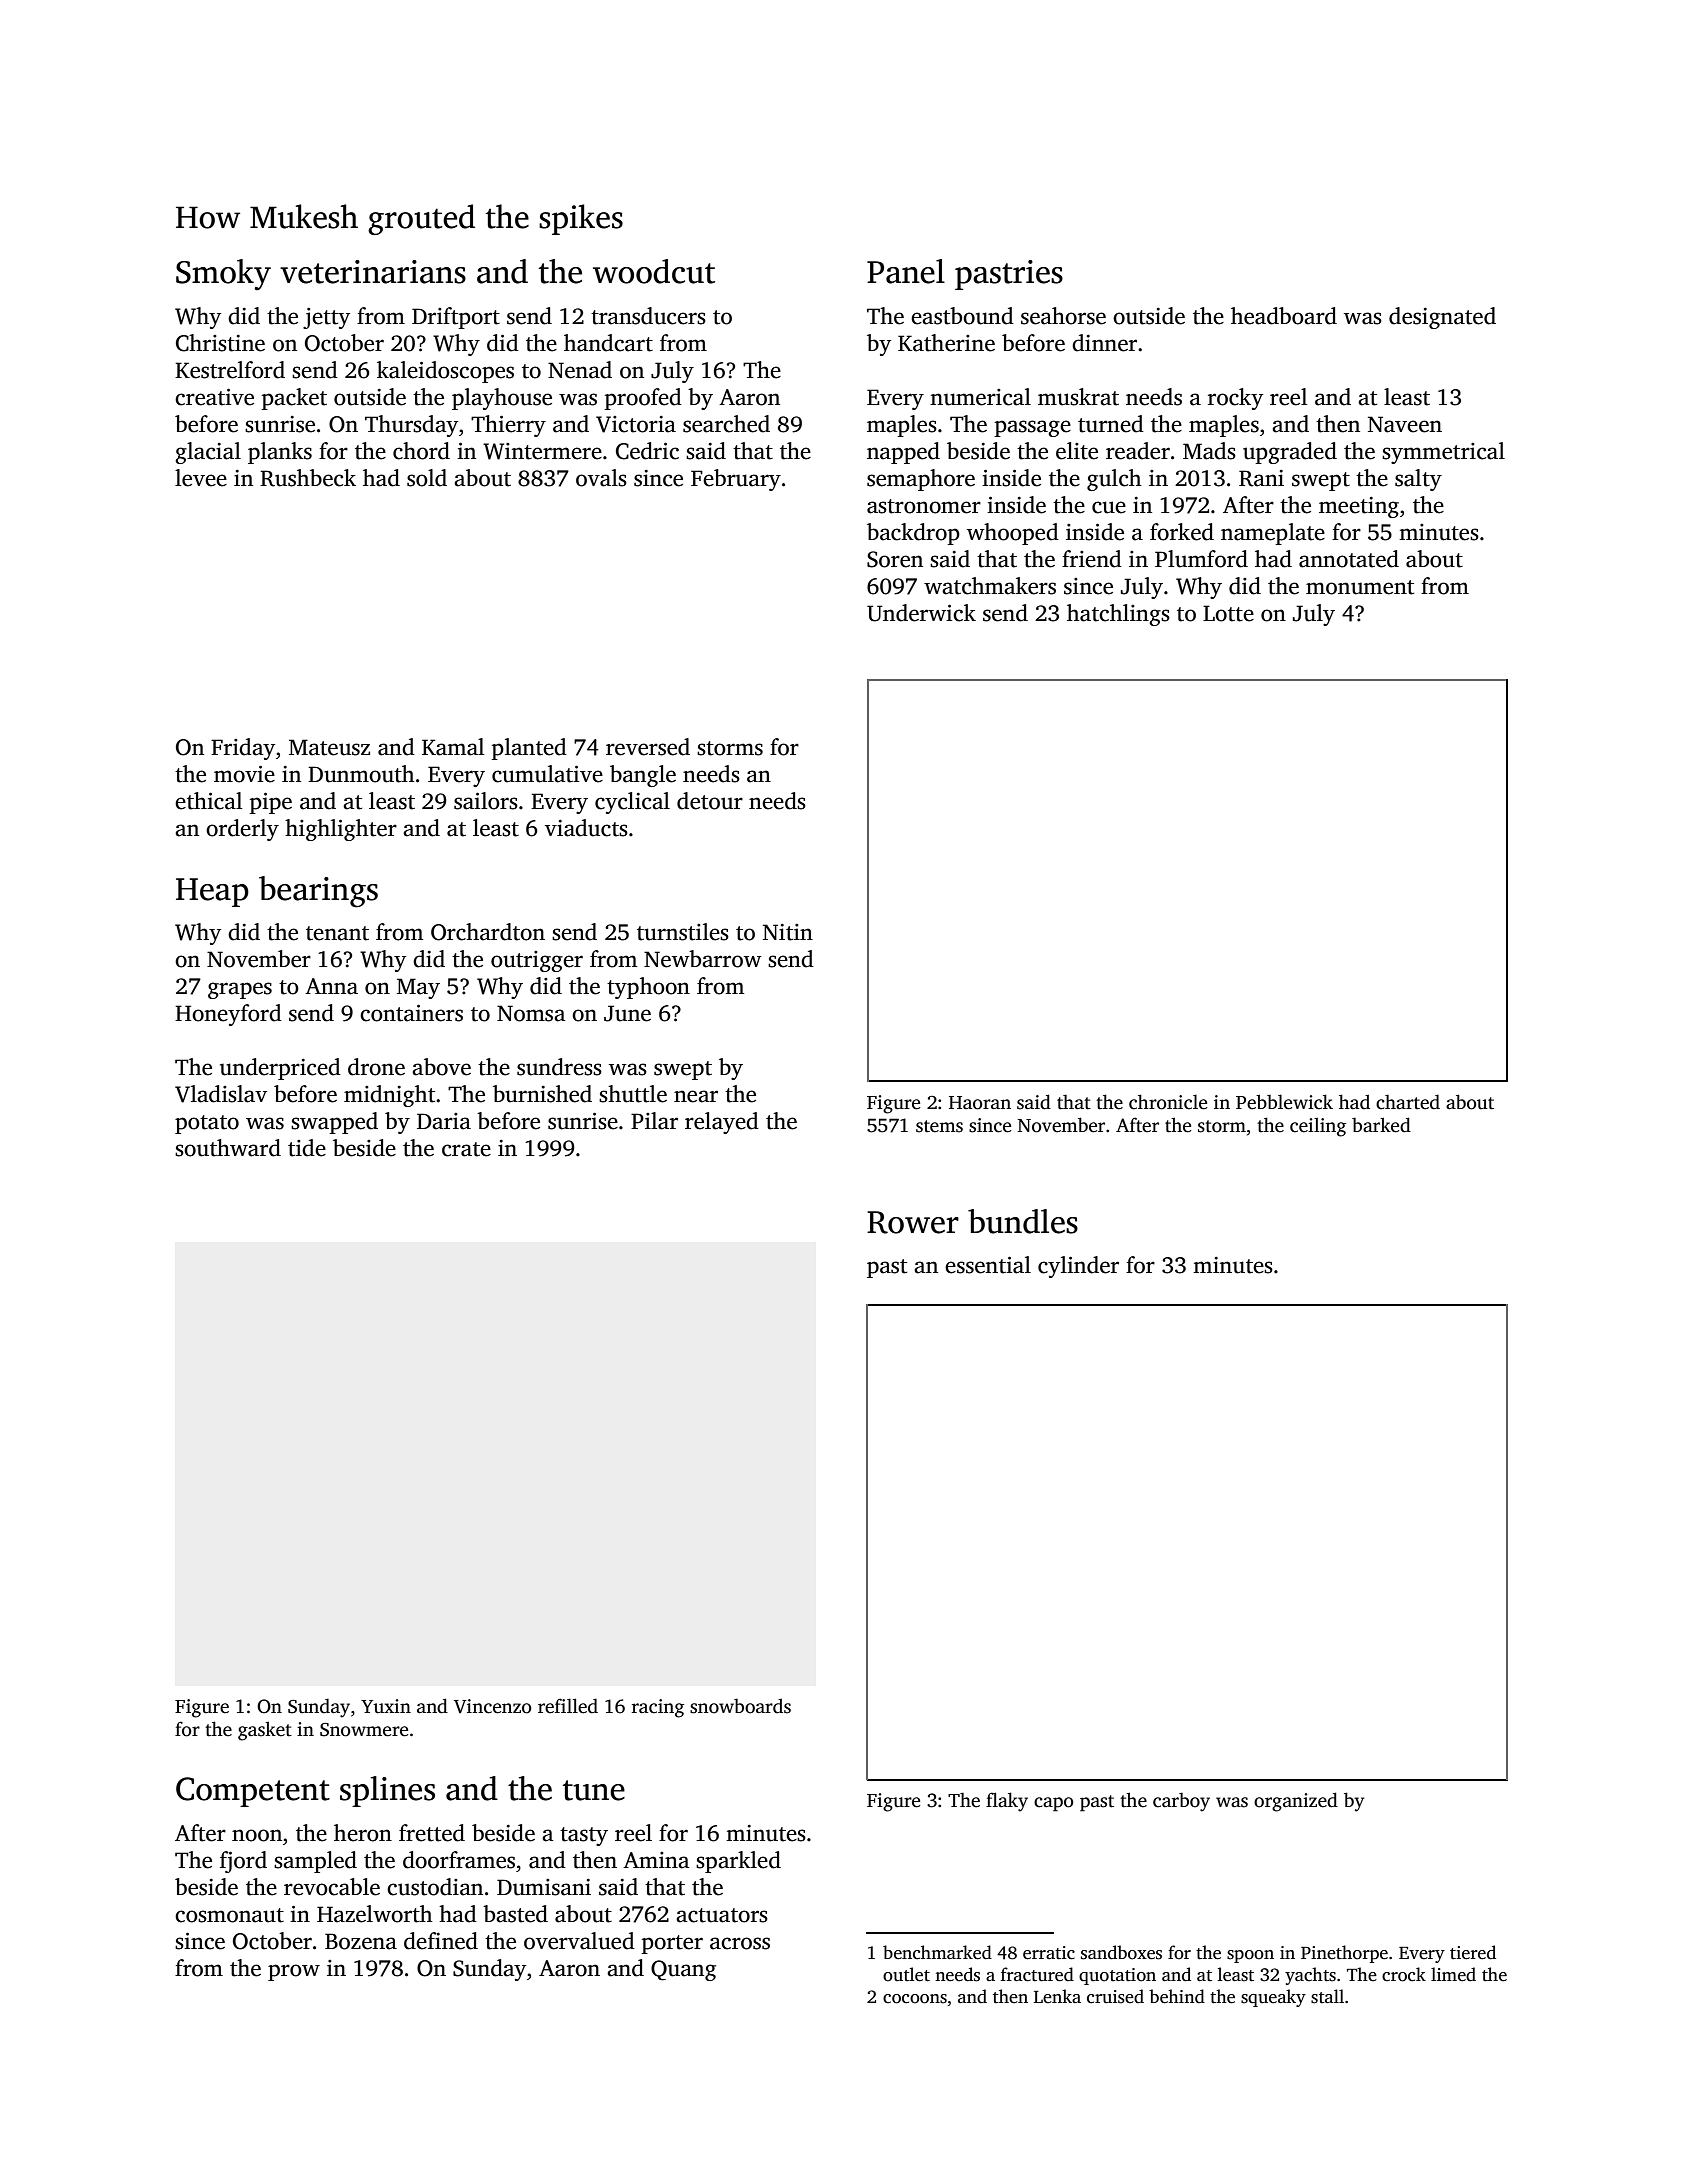  What do you see at coordinates (294, 1972) in the image?
I see `prow` at bounding box center [294, 1972].
